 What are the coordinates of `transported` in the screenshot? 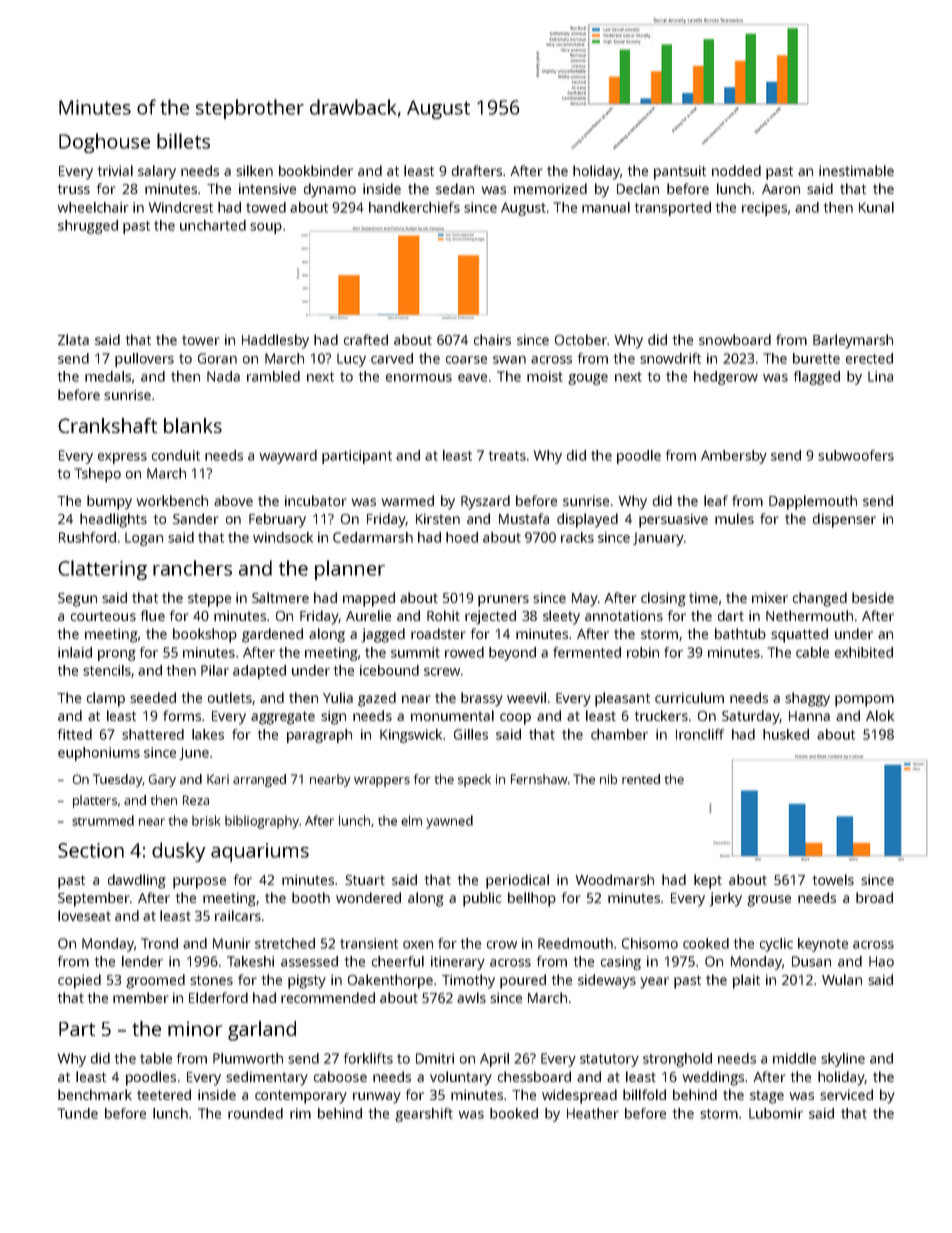 It's located at (673, 209).
